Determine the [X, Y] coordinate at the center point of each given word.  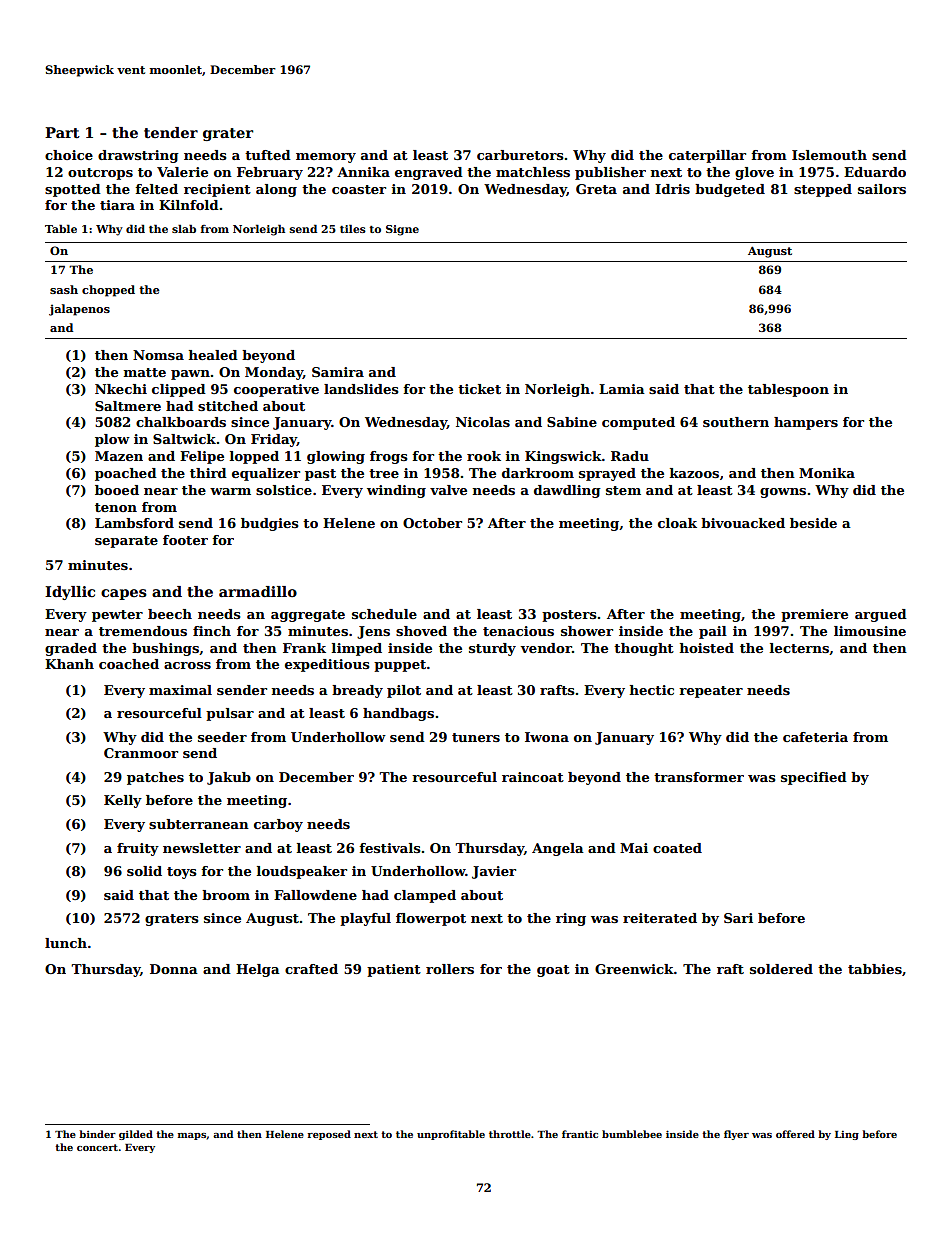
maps [192, 1136]
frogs [389, 457]
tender [171, 132]
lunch [66, 943]
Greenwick [634, 969]
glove [754, 173]
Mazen [119, 456]
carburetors [520, 155]
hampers [806, 423]
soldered [781, 969]
